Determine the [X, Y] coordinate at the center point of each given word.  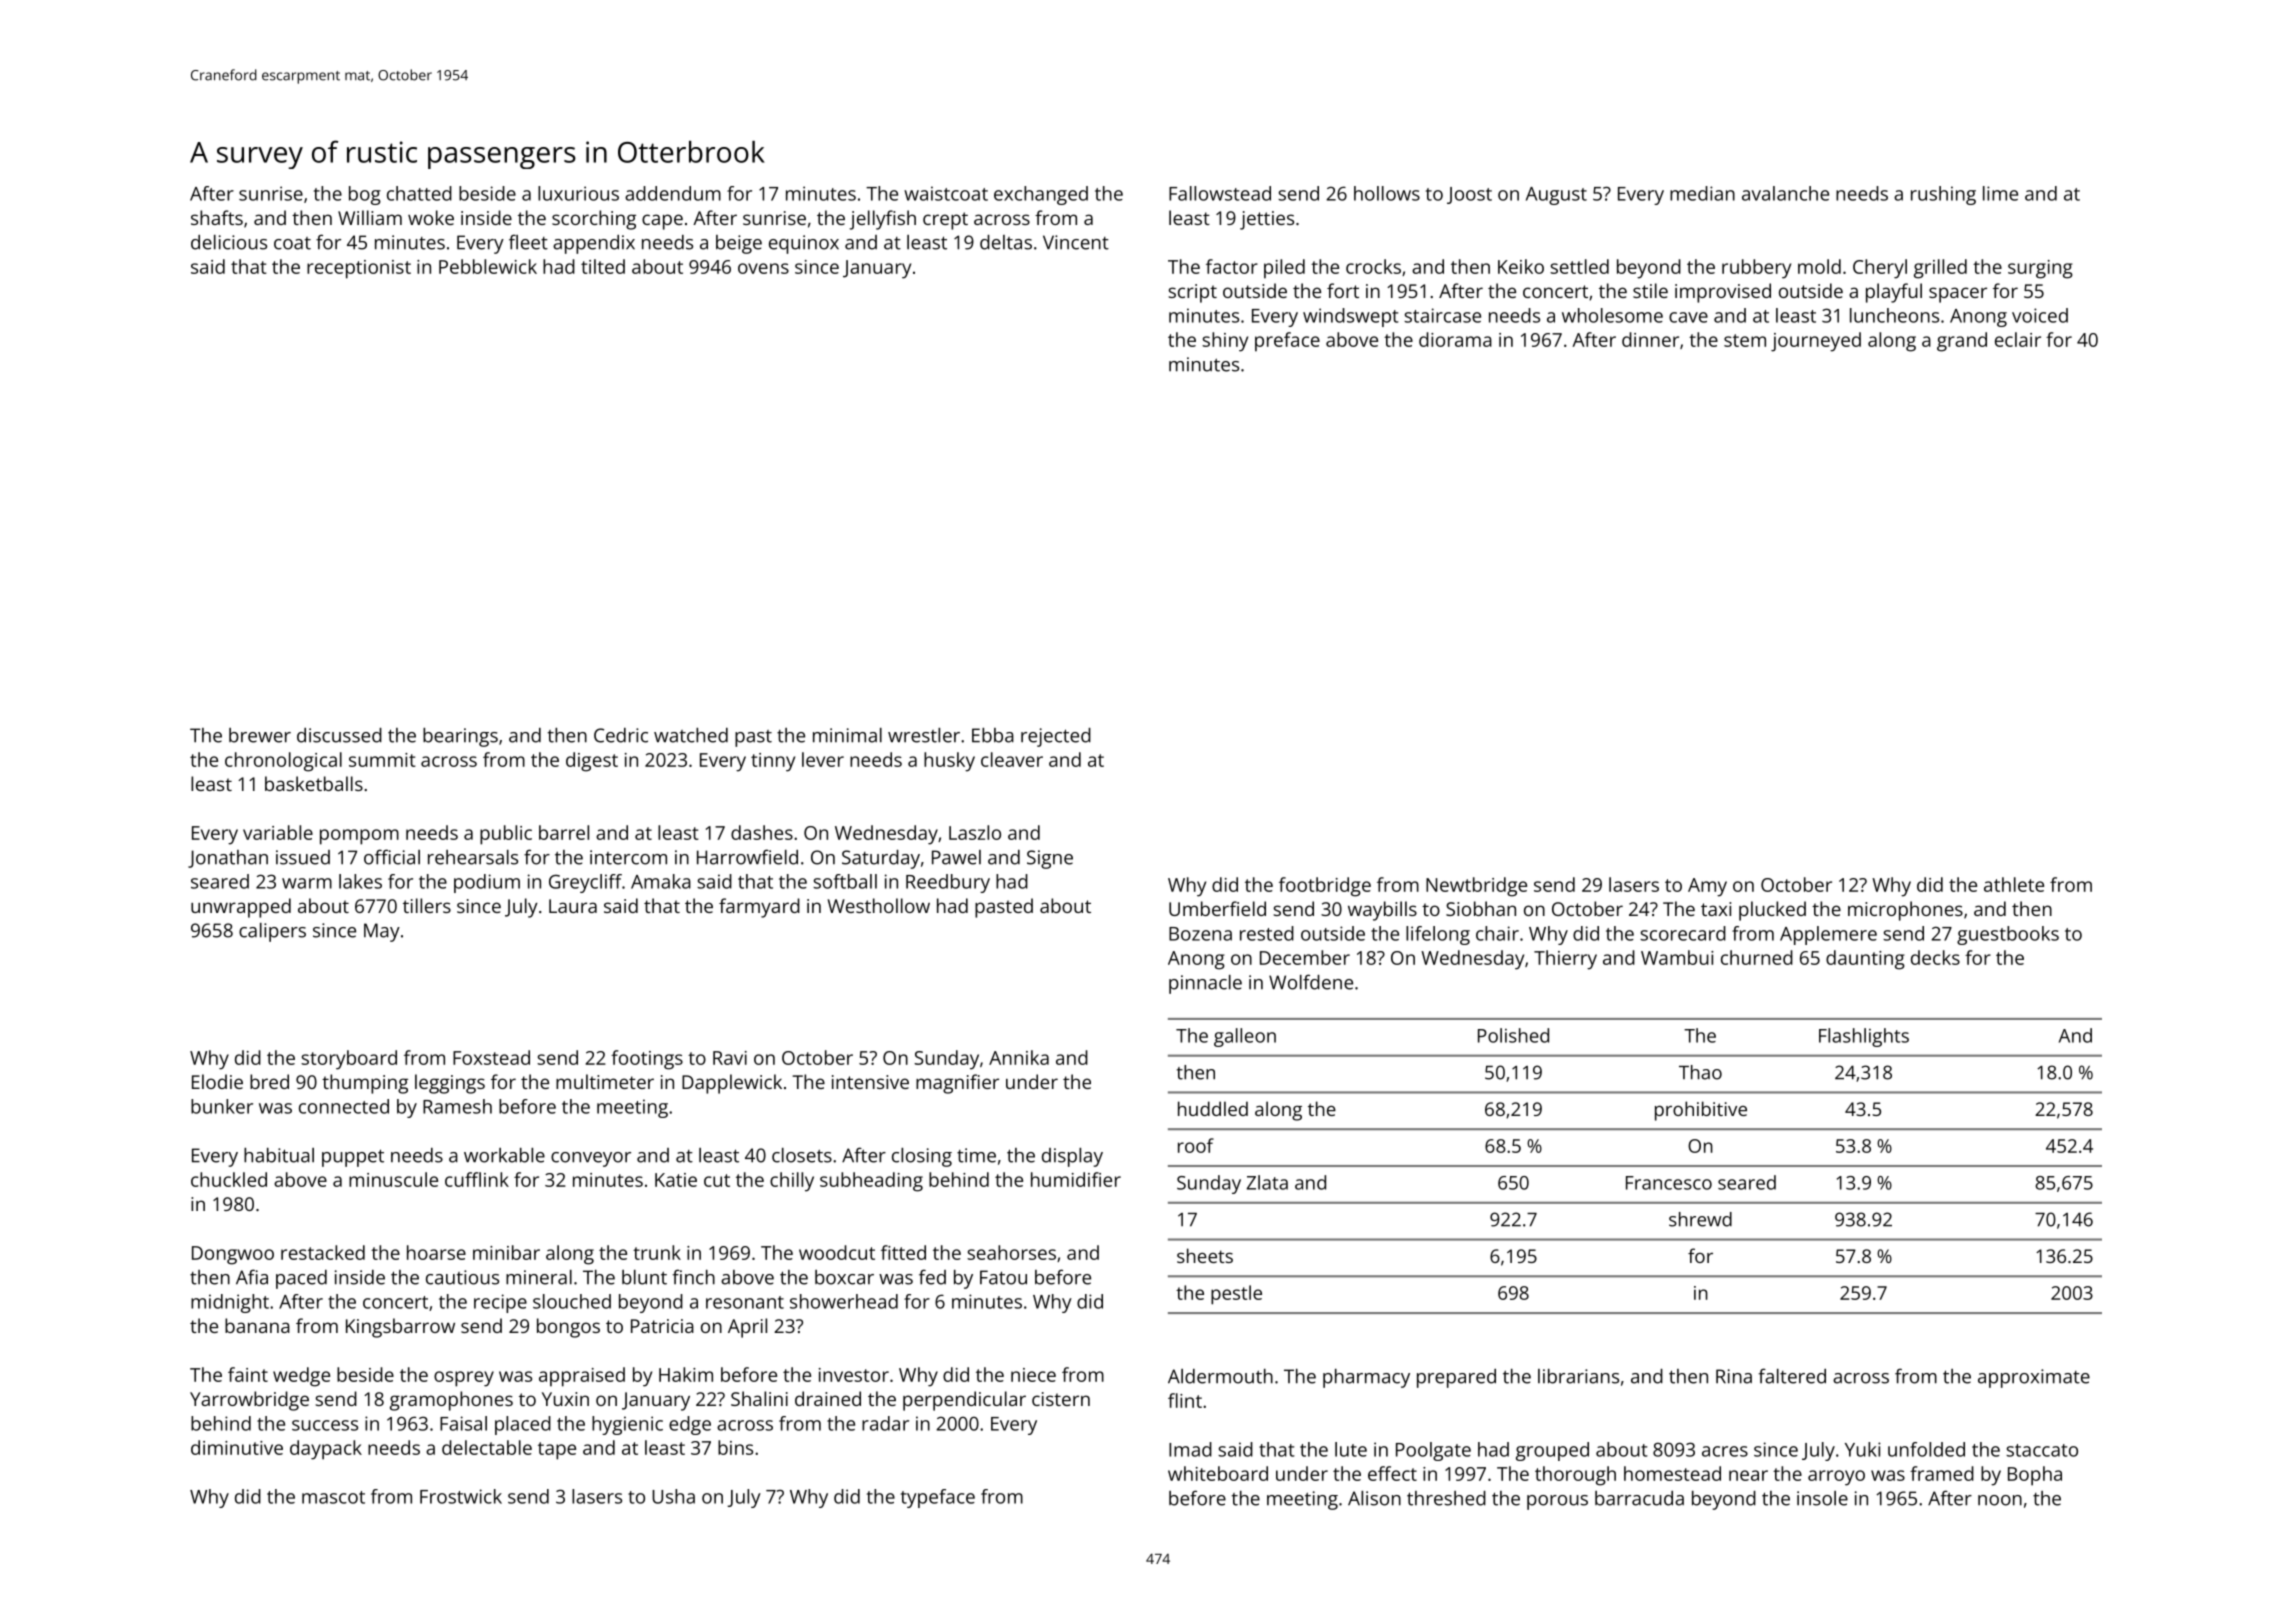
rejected [1056, 737]
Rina [1734, 1376]
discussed [339, 735]
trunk [657, 1252]
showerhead [844, 1301]
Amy [1707, 887]
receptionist [359, 269]
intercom [628, 857]
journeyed [1816, 342]
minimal [847, 735]
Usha [673, 1496]
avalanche [1785, 193]
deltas [1006, 242]
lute [1351, 1449]
